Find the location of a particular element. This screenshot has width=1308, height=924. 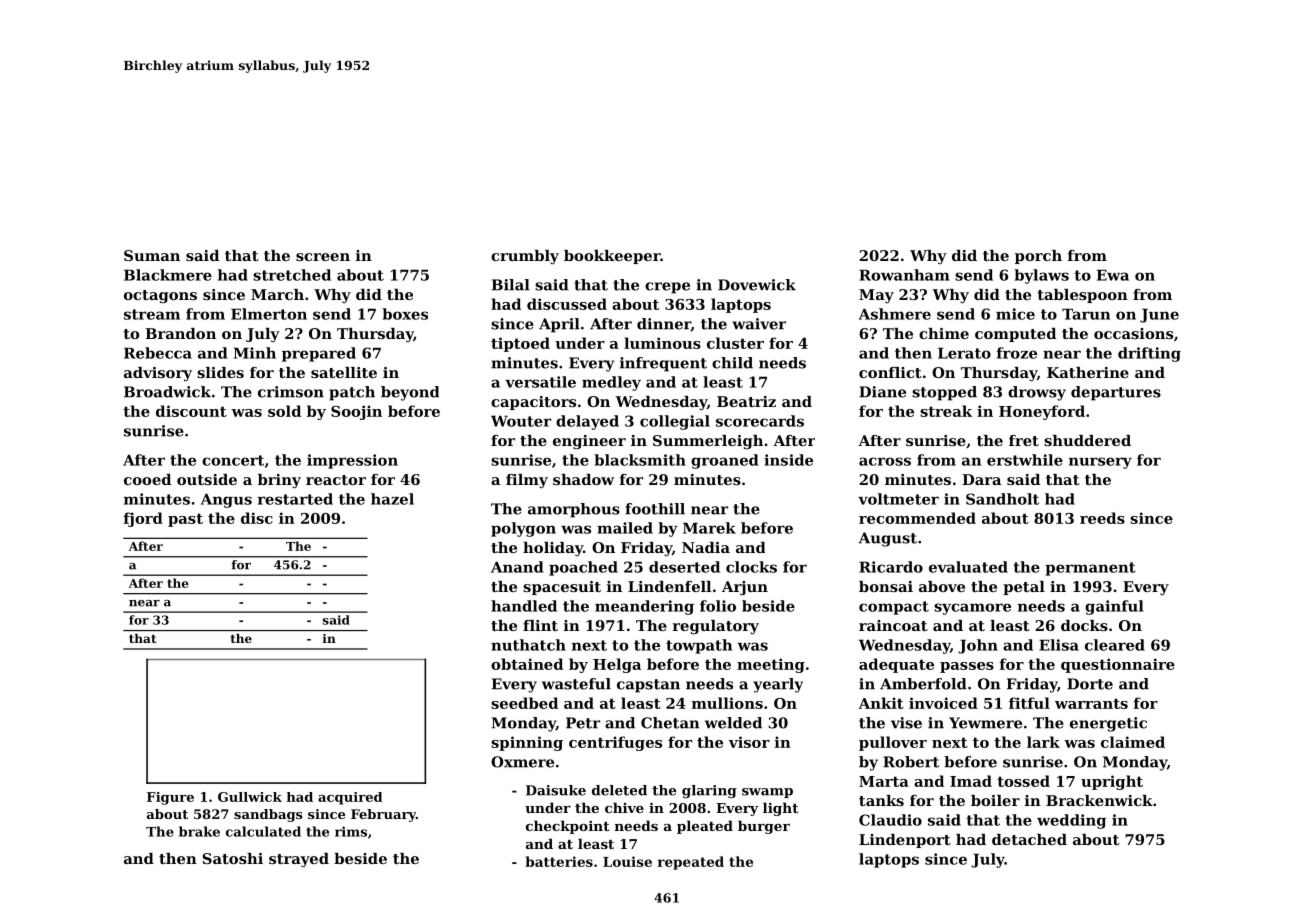

porch is located at coordinates (1038, 257).
